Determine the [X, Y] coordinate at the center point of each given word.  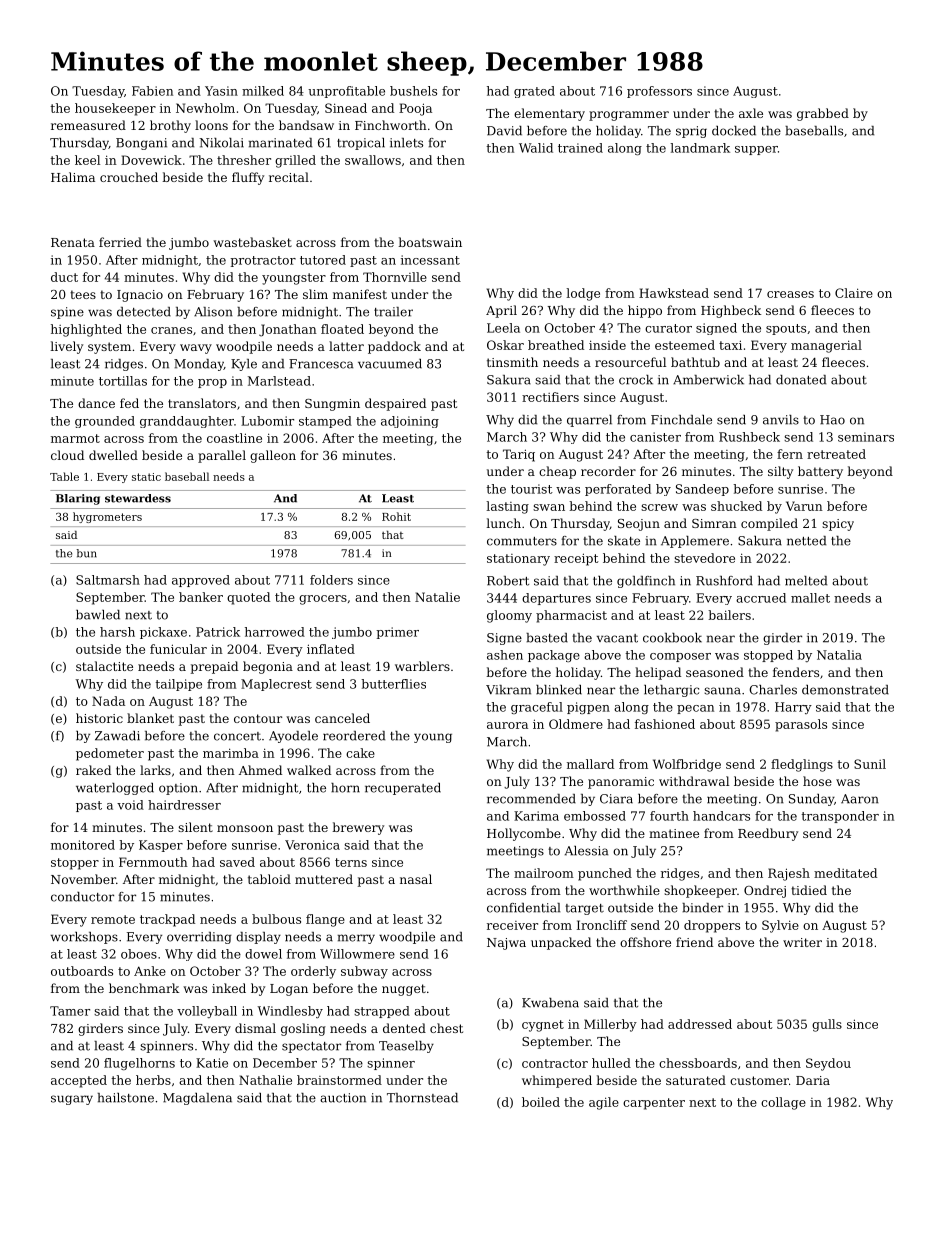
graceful [537, 708]
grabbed [823, 114]
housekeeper [115, 109]
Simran [714, 523]
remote [113, 919]
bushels [413, 91]
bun [87, 553]
